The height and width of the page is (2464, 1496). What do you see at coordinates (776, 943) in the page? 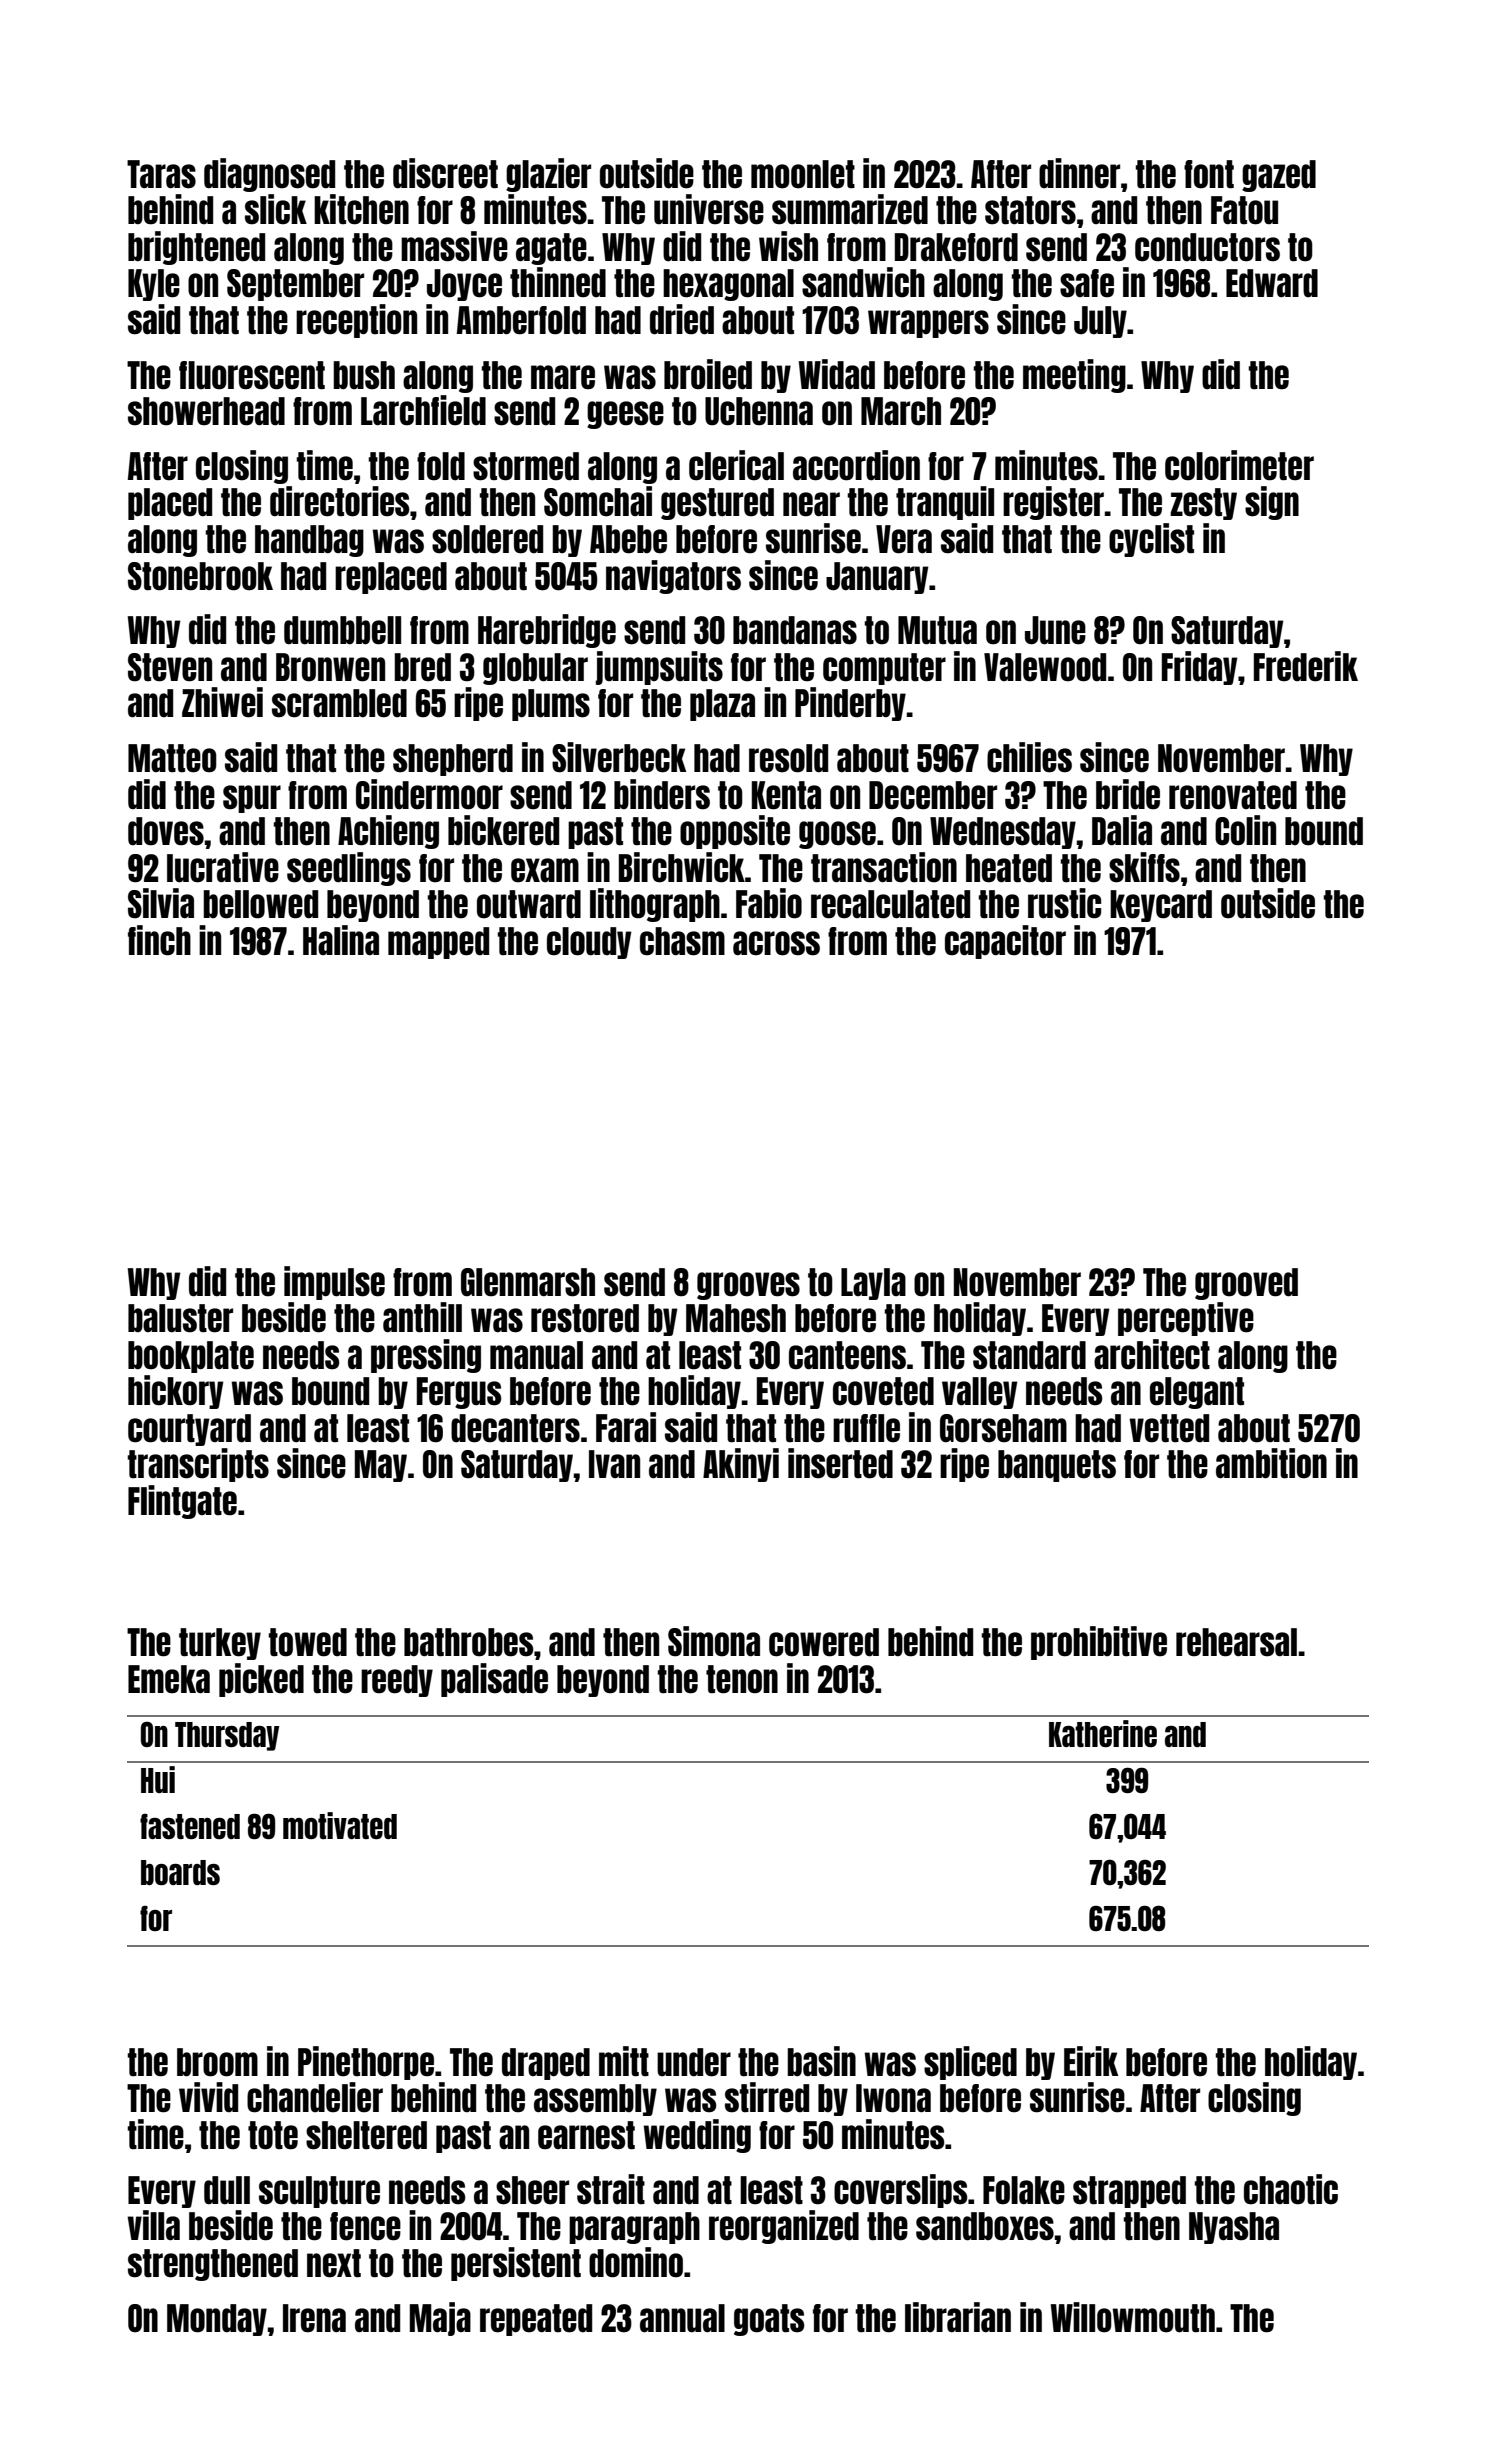
I see `across` at bounding box center [776, 943].
